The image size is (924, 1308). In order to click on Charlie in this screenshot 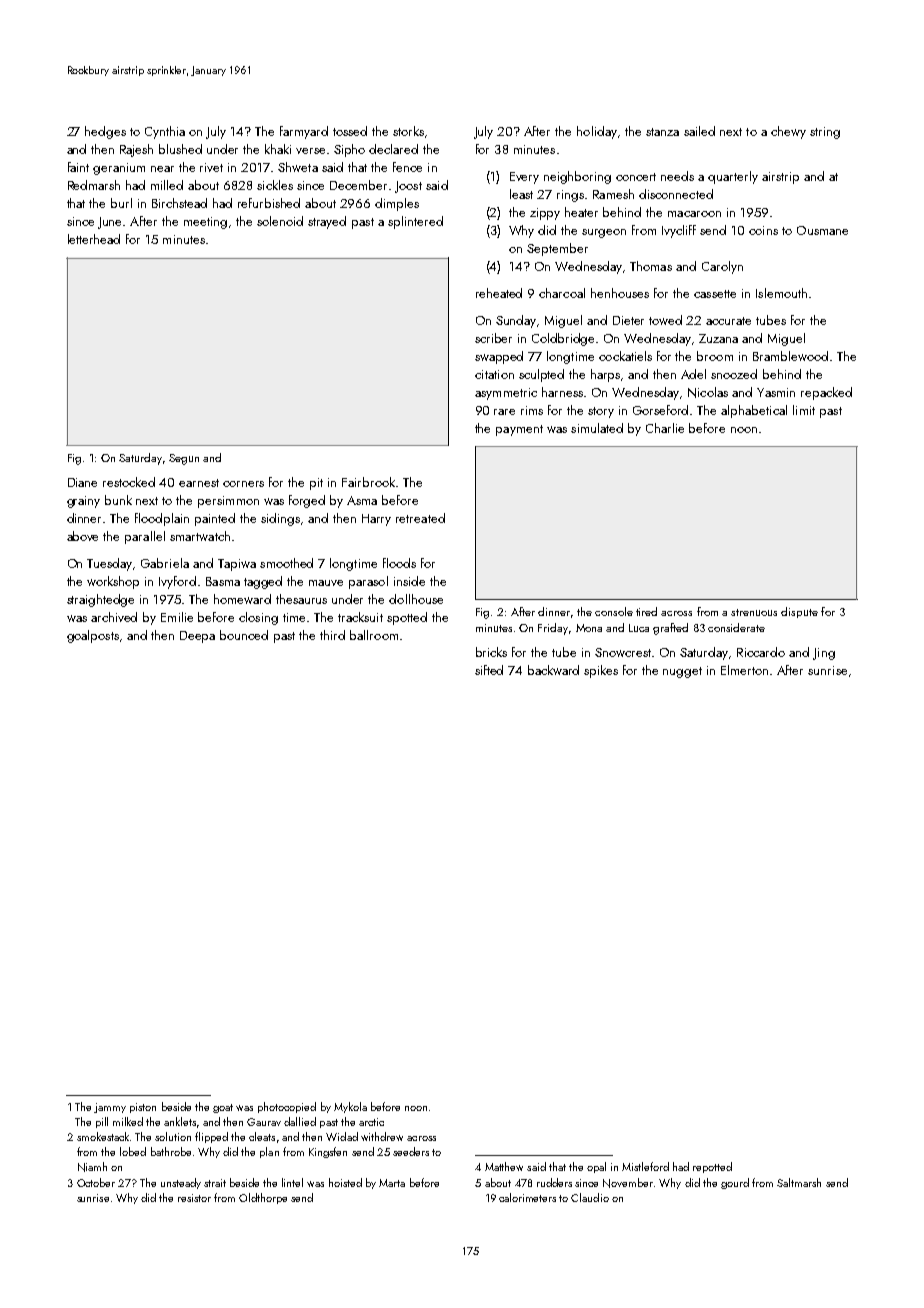, I will do `click(665, 428)`.
